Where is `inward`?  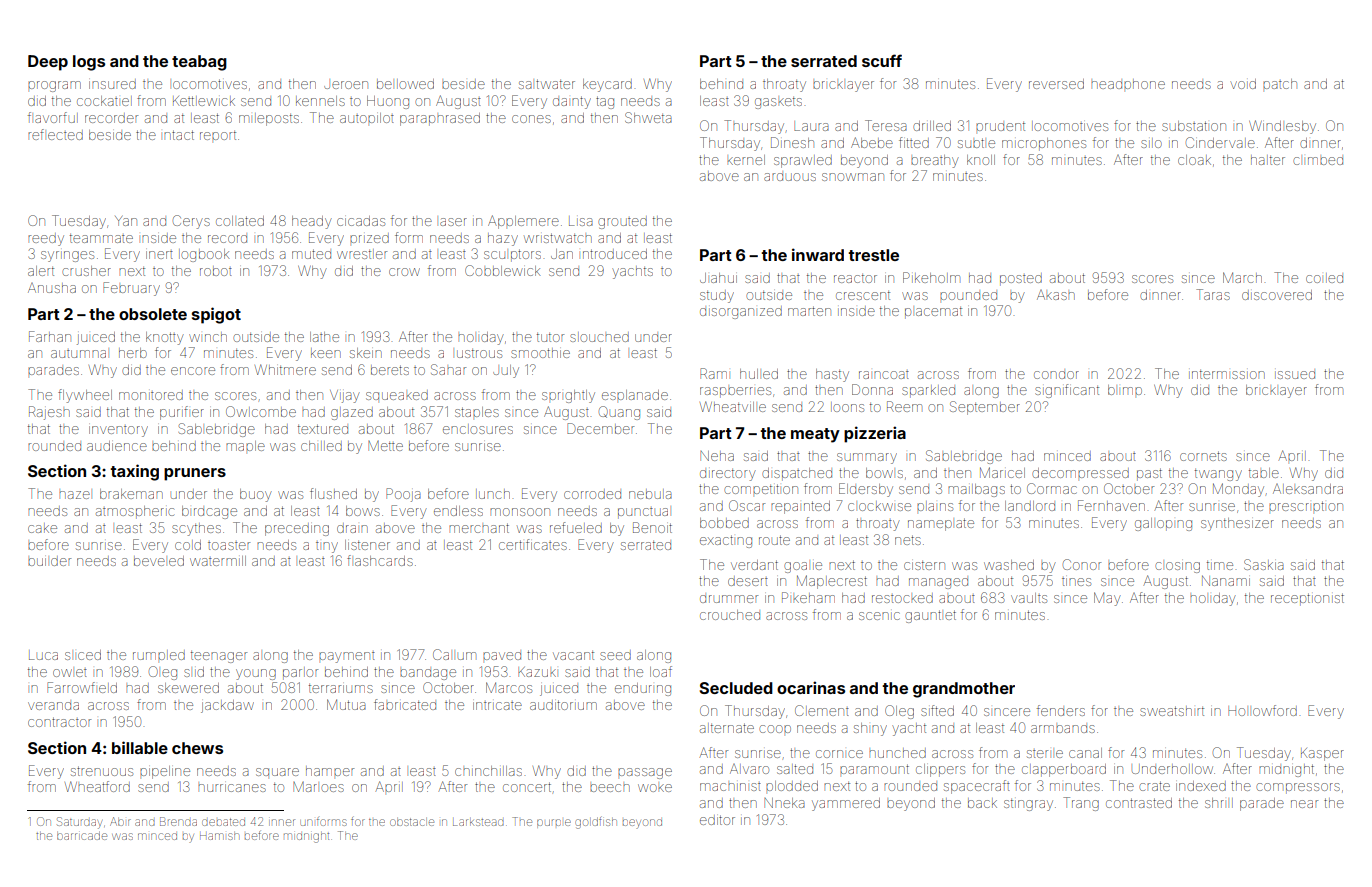 inward is located at coordinates (818, 254).
